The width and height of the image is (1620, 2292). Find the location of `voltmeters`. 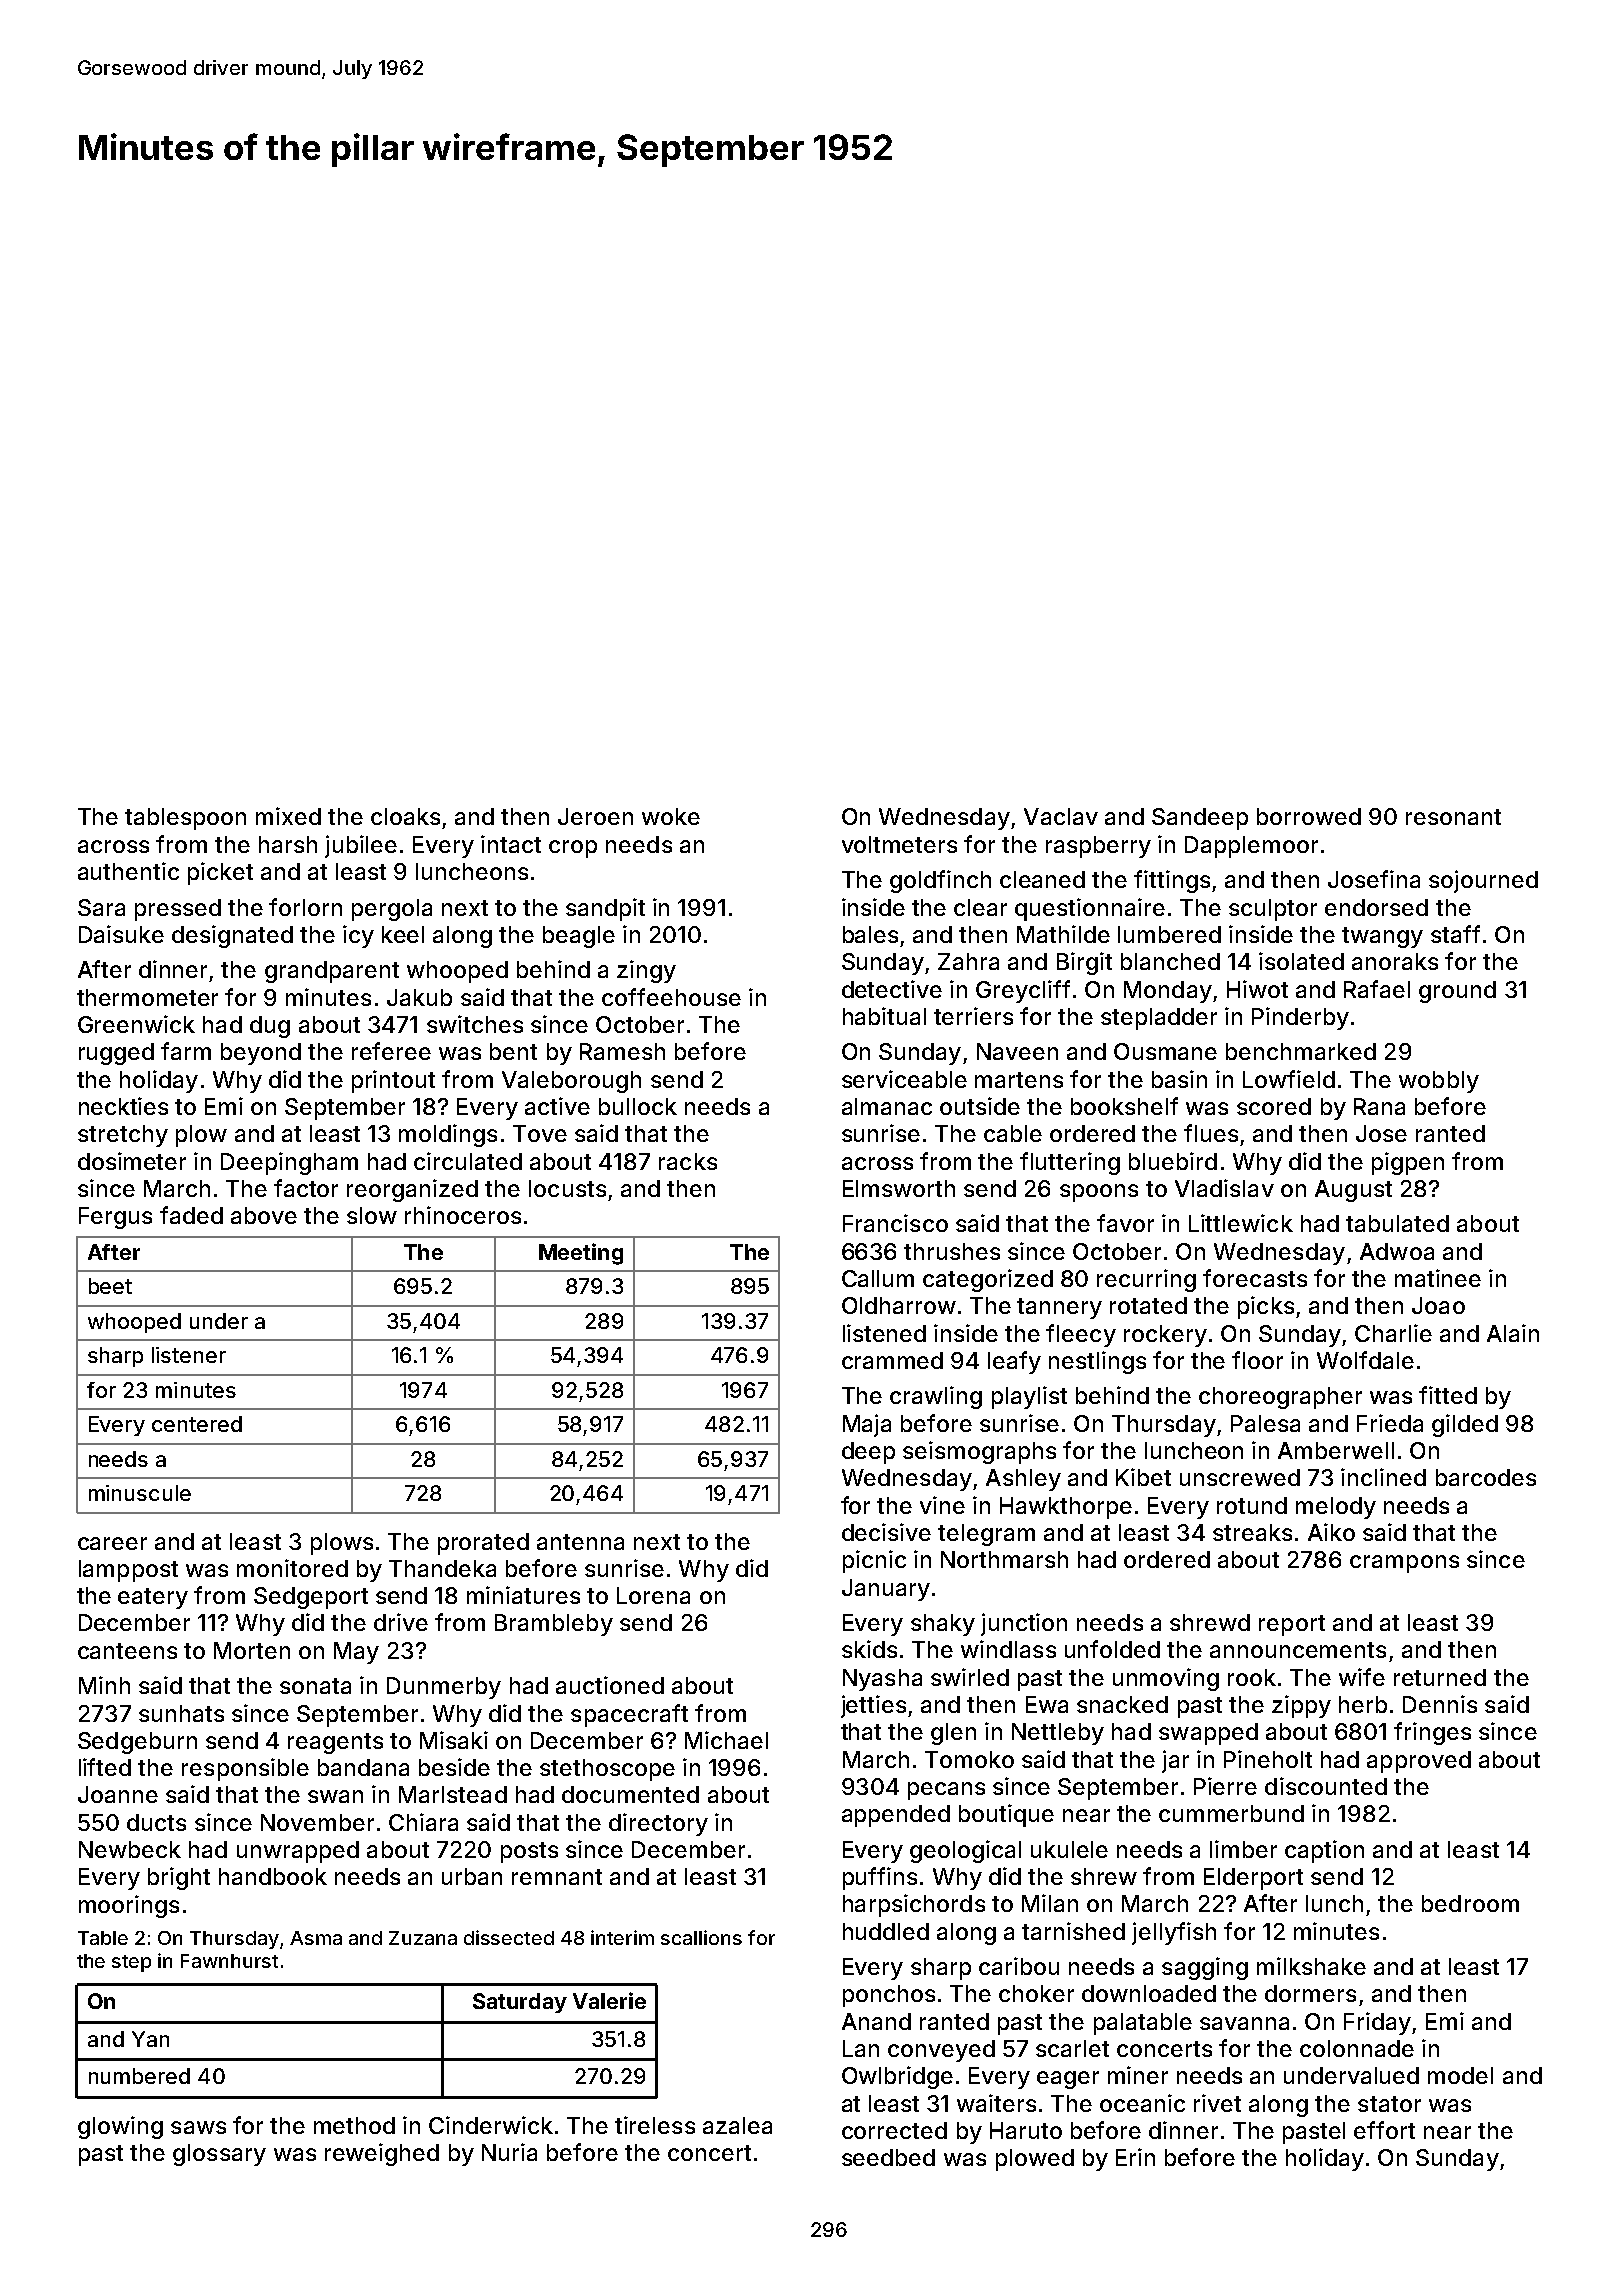

voltmeters is located at coordinates (899, 844).
